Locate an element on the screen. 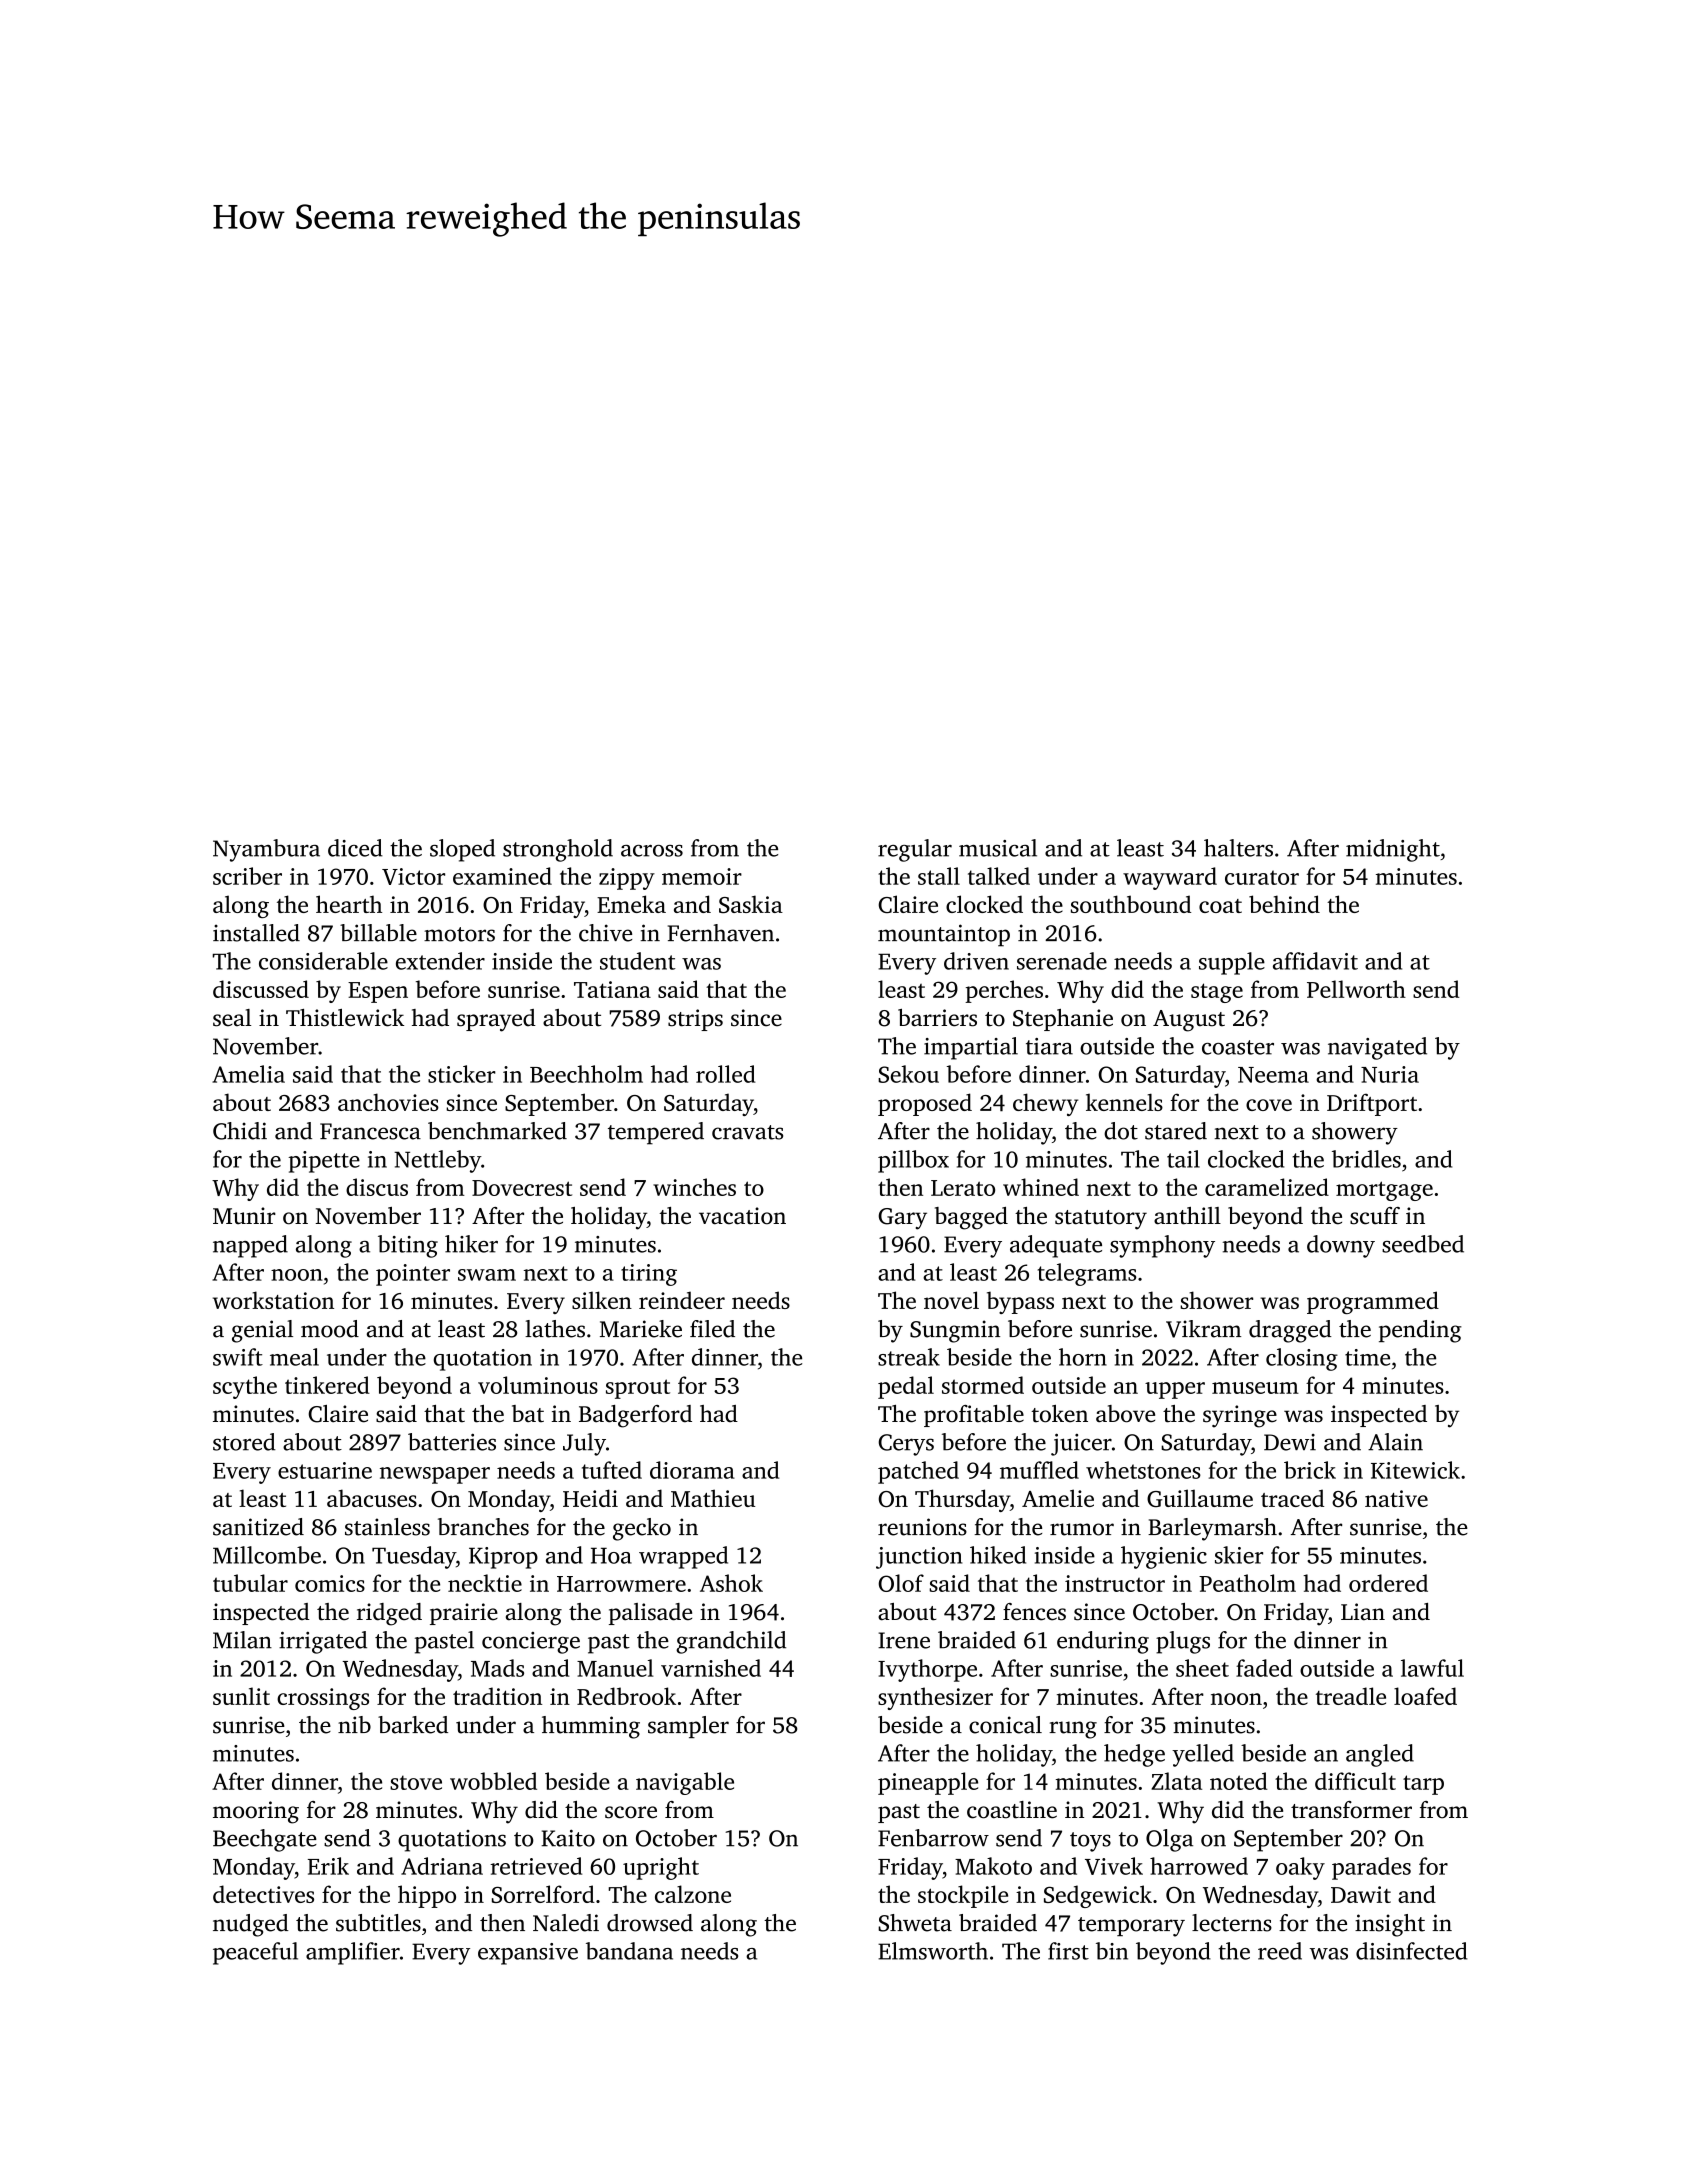 Image resolution: width=1683 pixels, height=2178 pixels. yelled is located at coordinates (1203, 1755).
